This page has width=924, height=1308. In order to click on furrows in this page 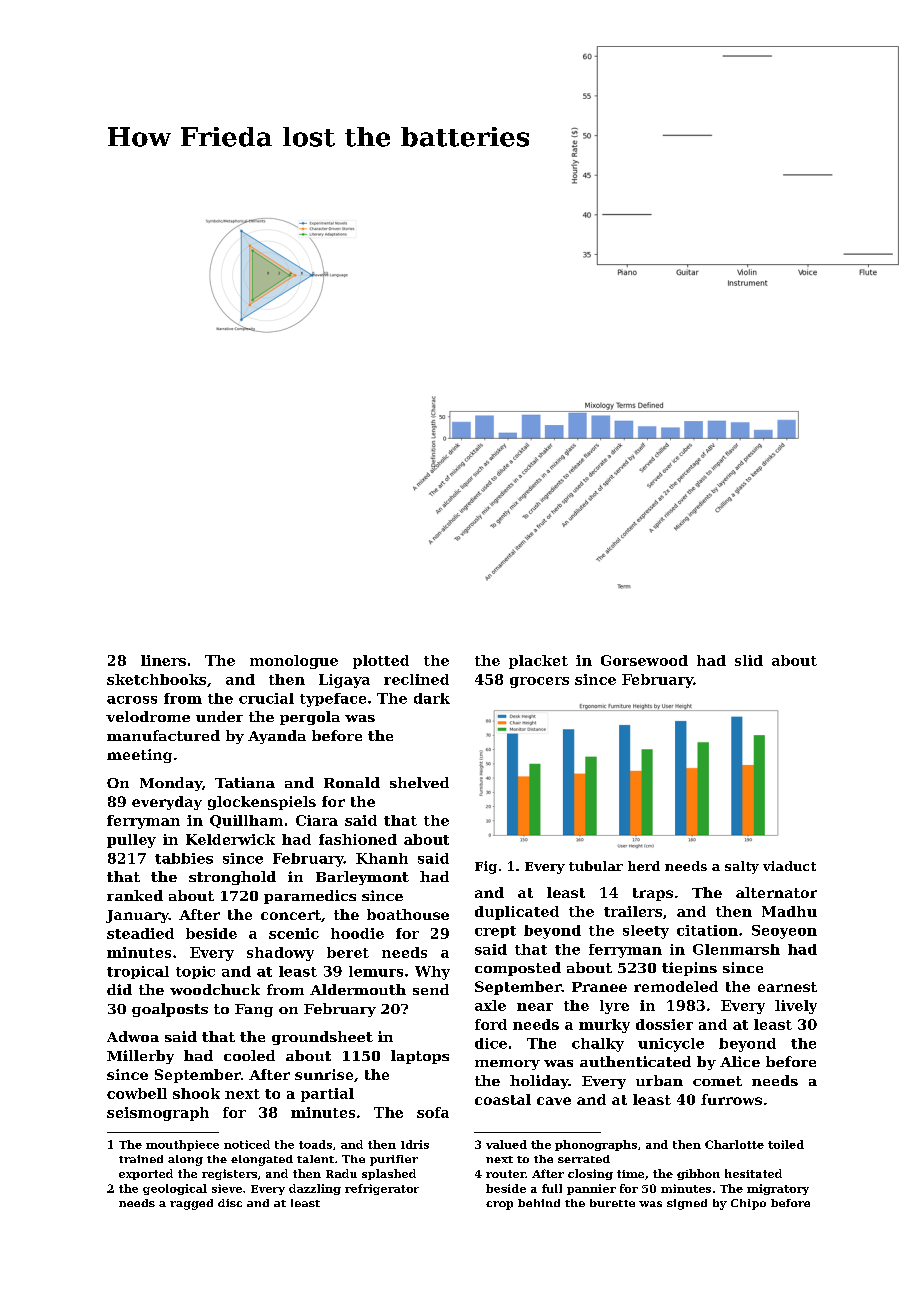, I will do `click(731, 1099)`.
